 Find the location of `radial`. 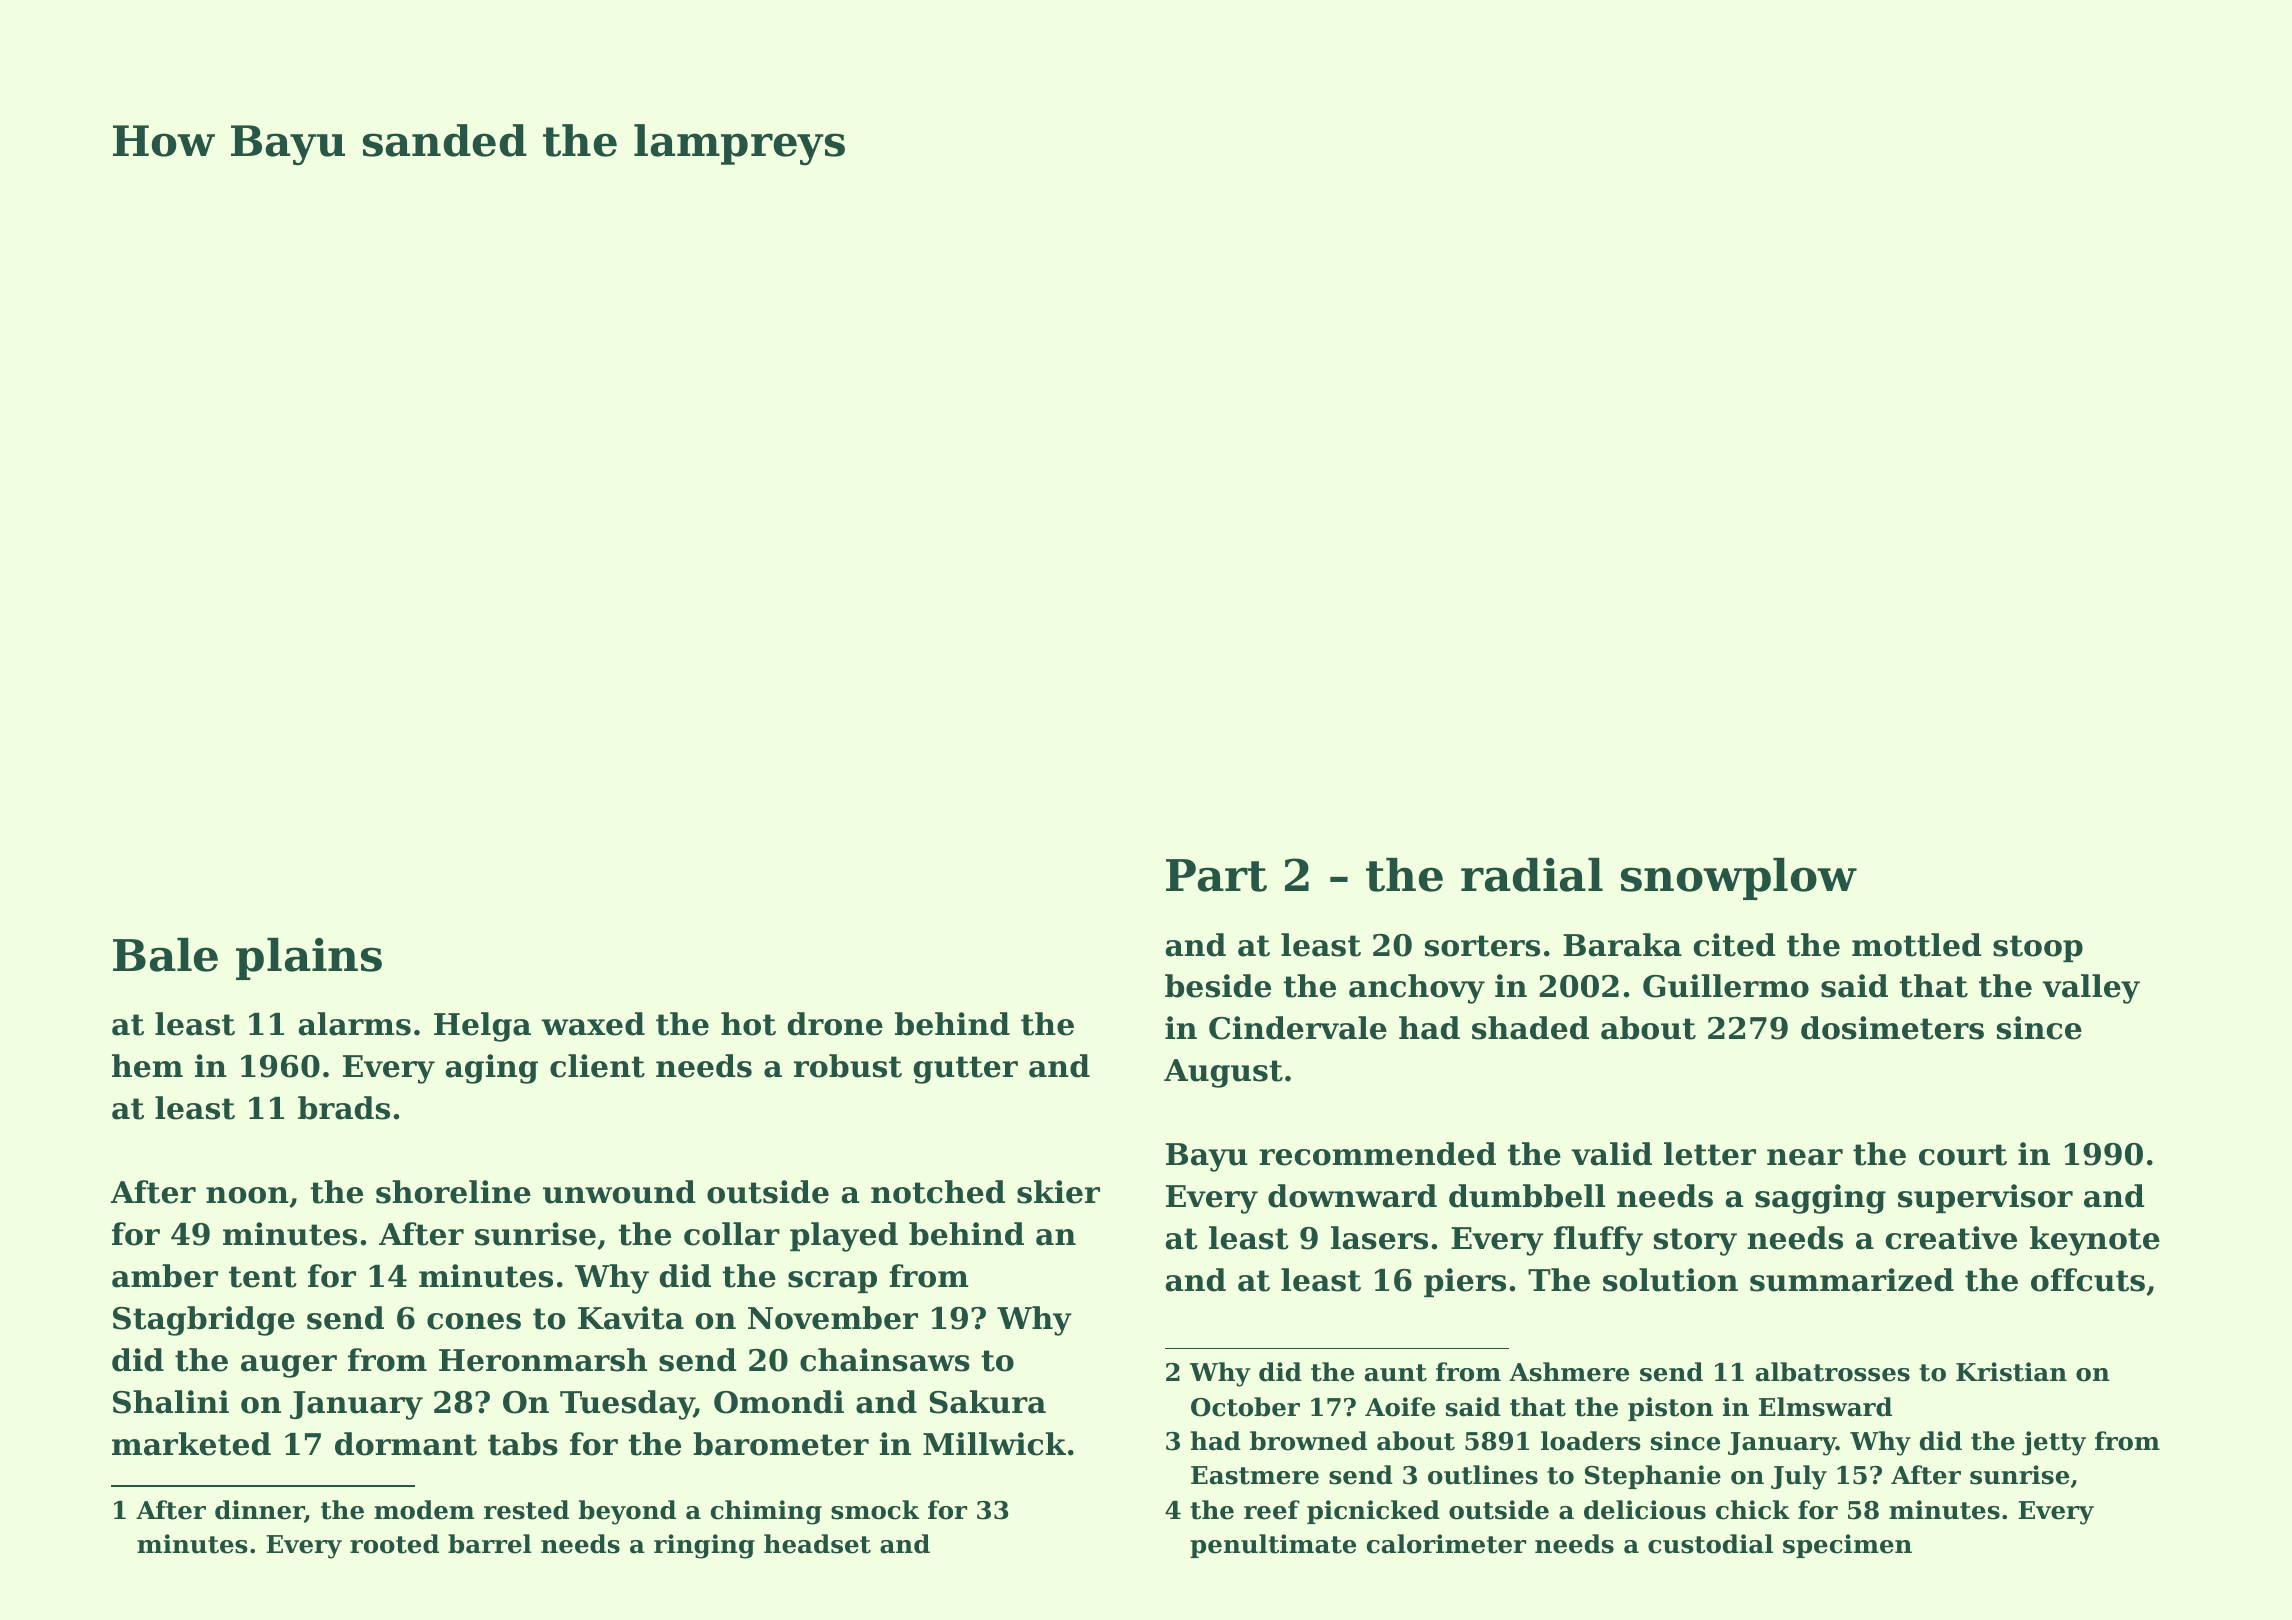

radial is located at coordinates (1532, 875).
